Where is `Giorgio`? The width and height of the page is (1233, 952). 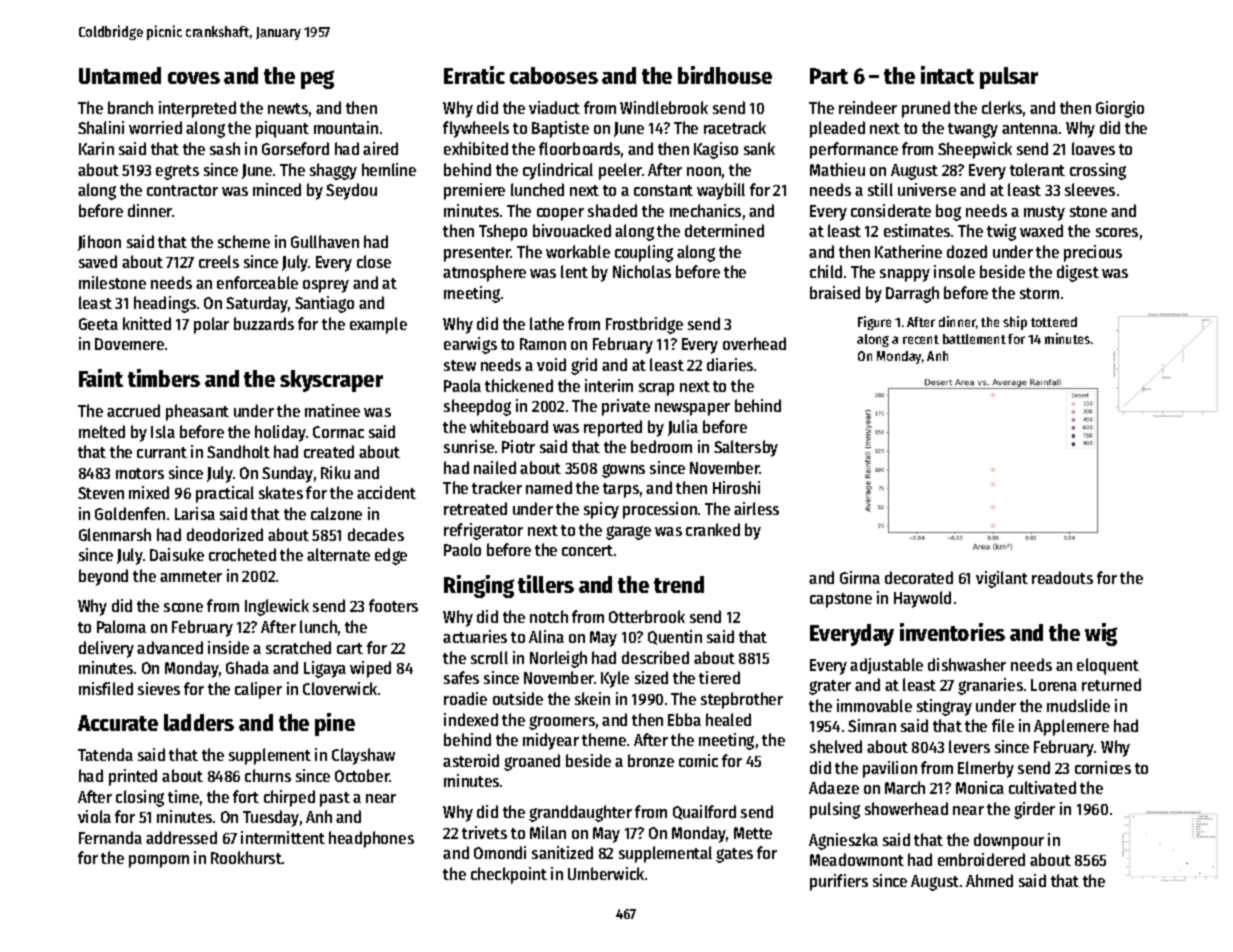
Giorgio is located at coordinates (1120, 109).
